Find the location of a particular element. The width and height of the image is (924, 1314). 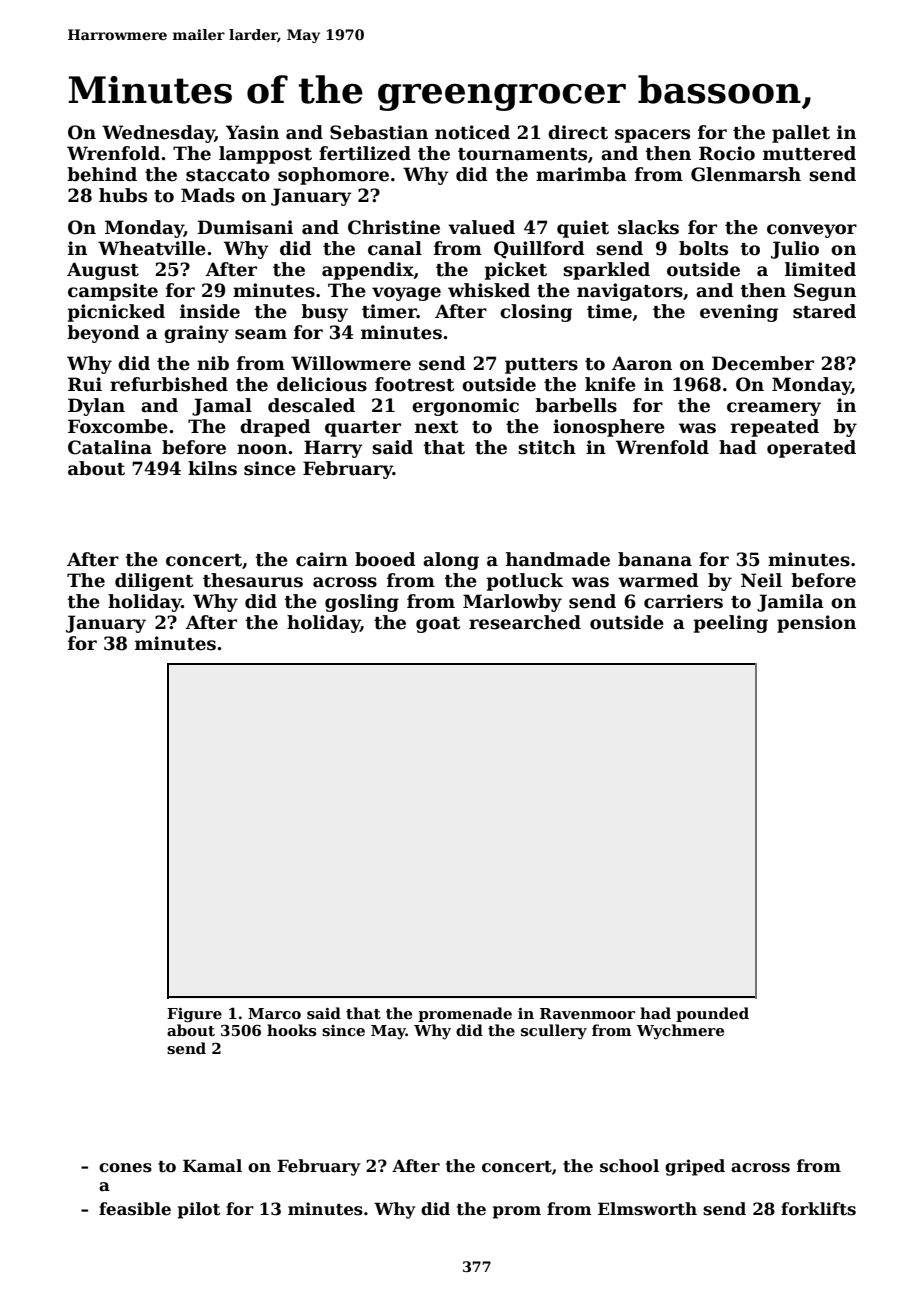

Jamila is located at coordinates (790, 603).
